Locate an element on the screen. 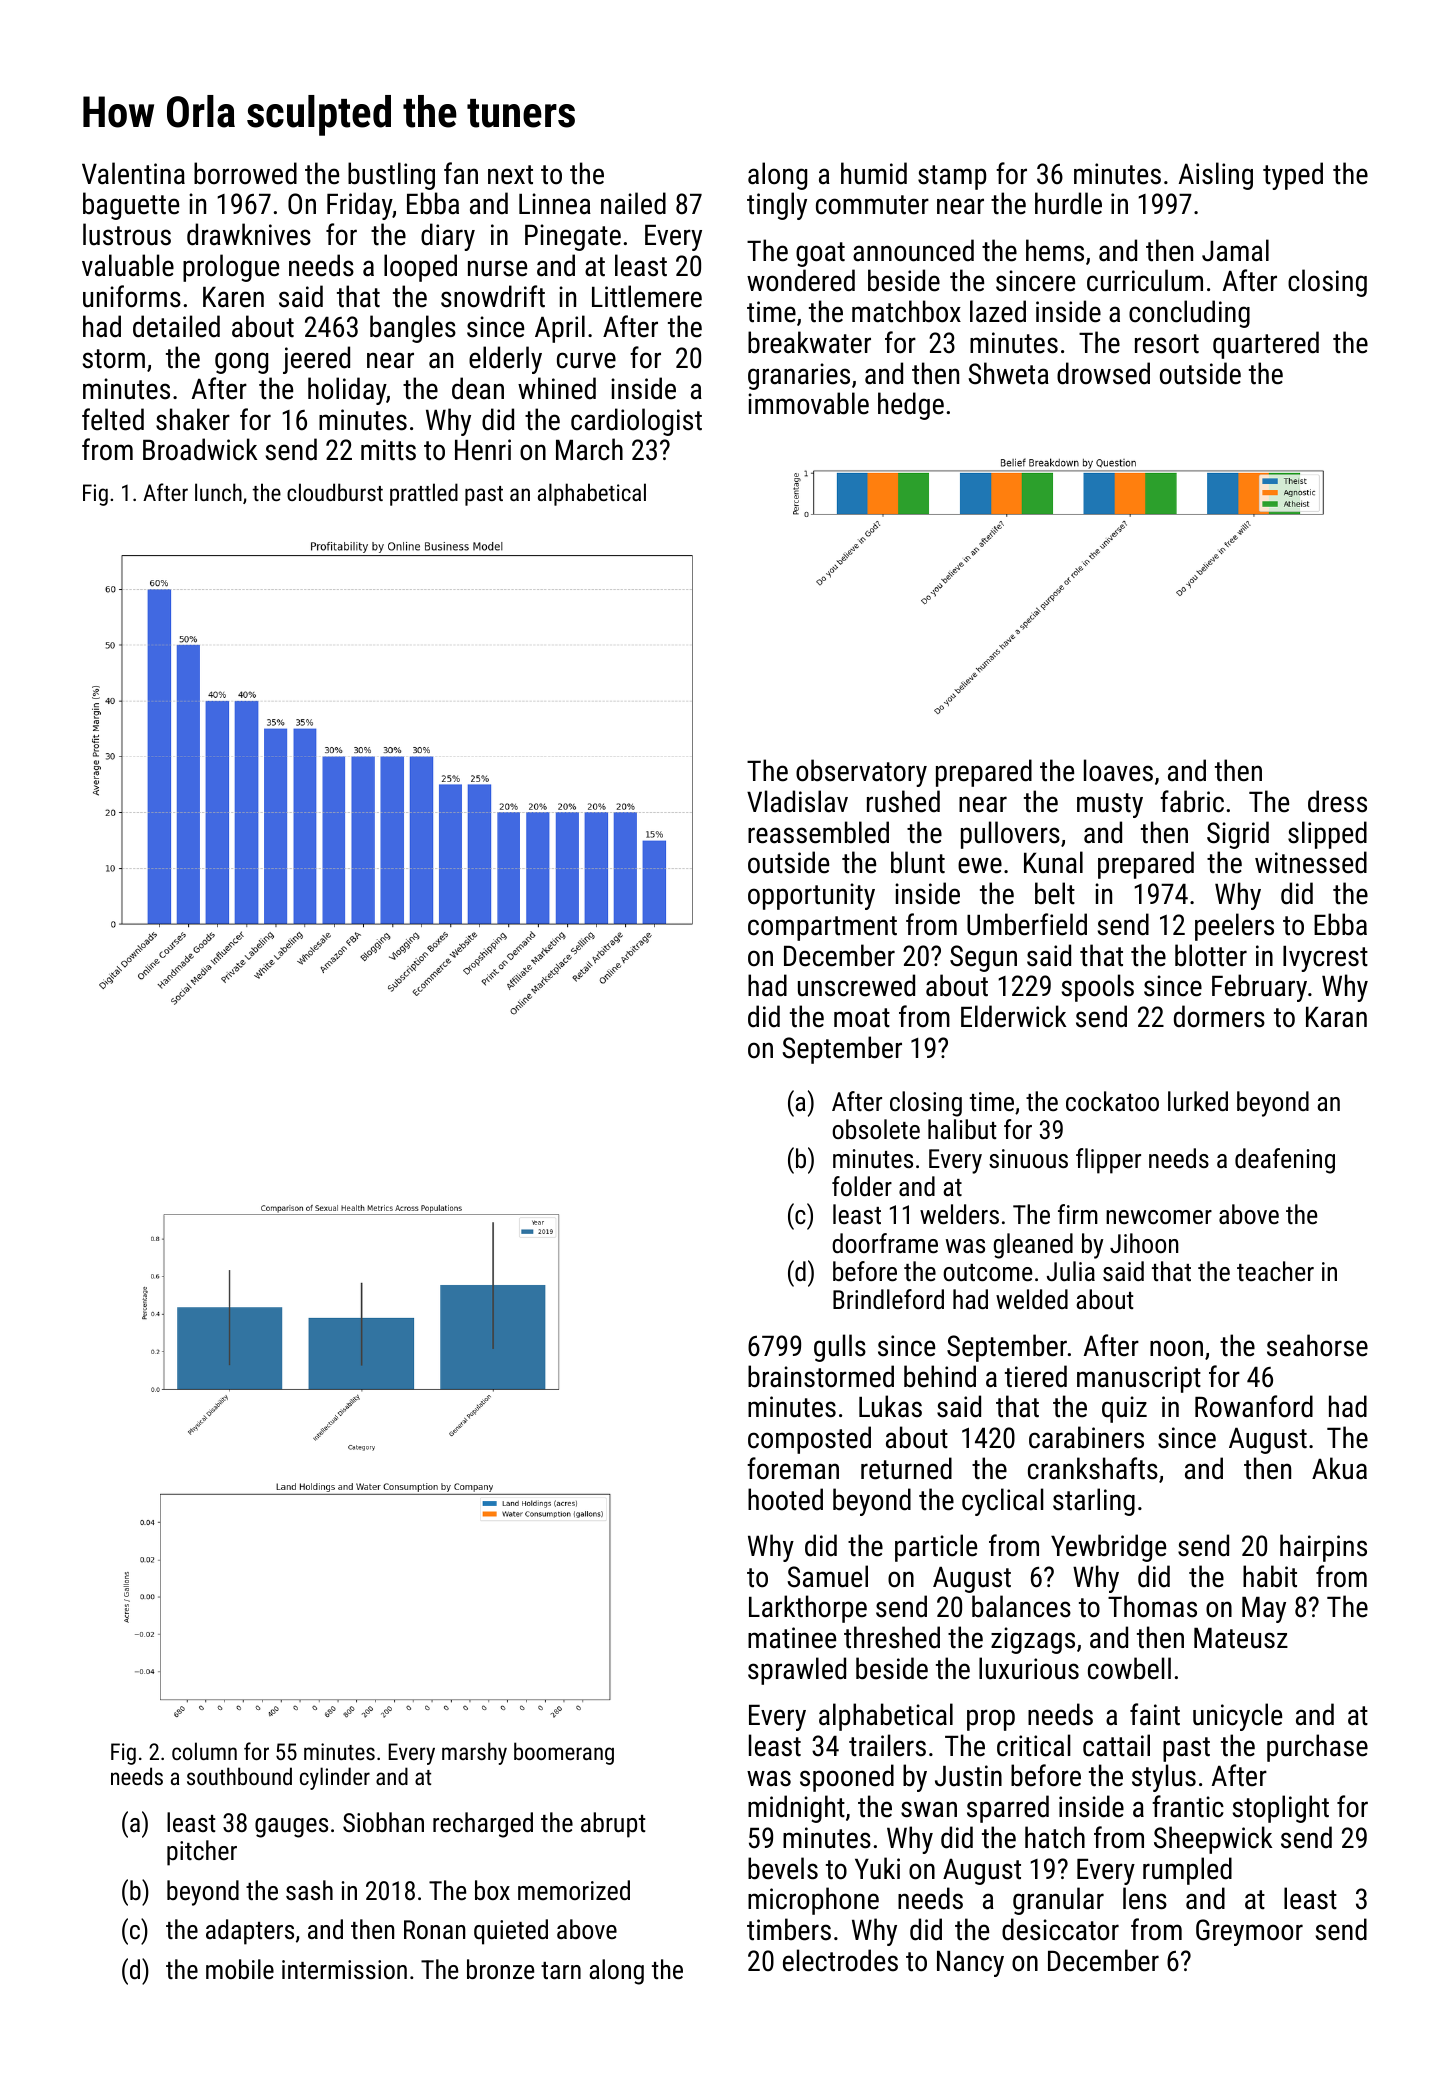 This screenshot has width=1450, height=2100. stoplight is located at coordinates (1281, 1809).
